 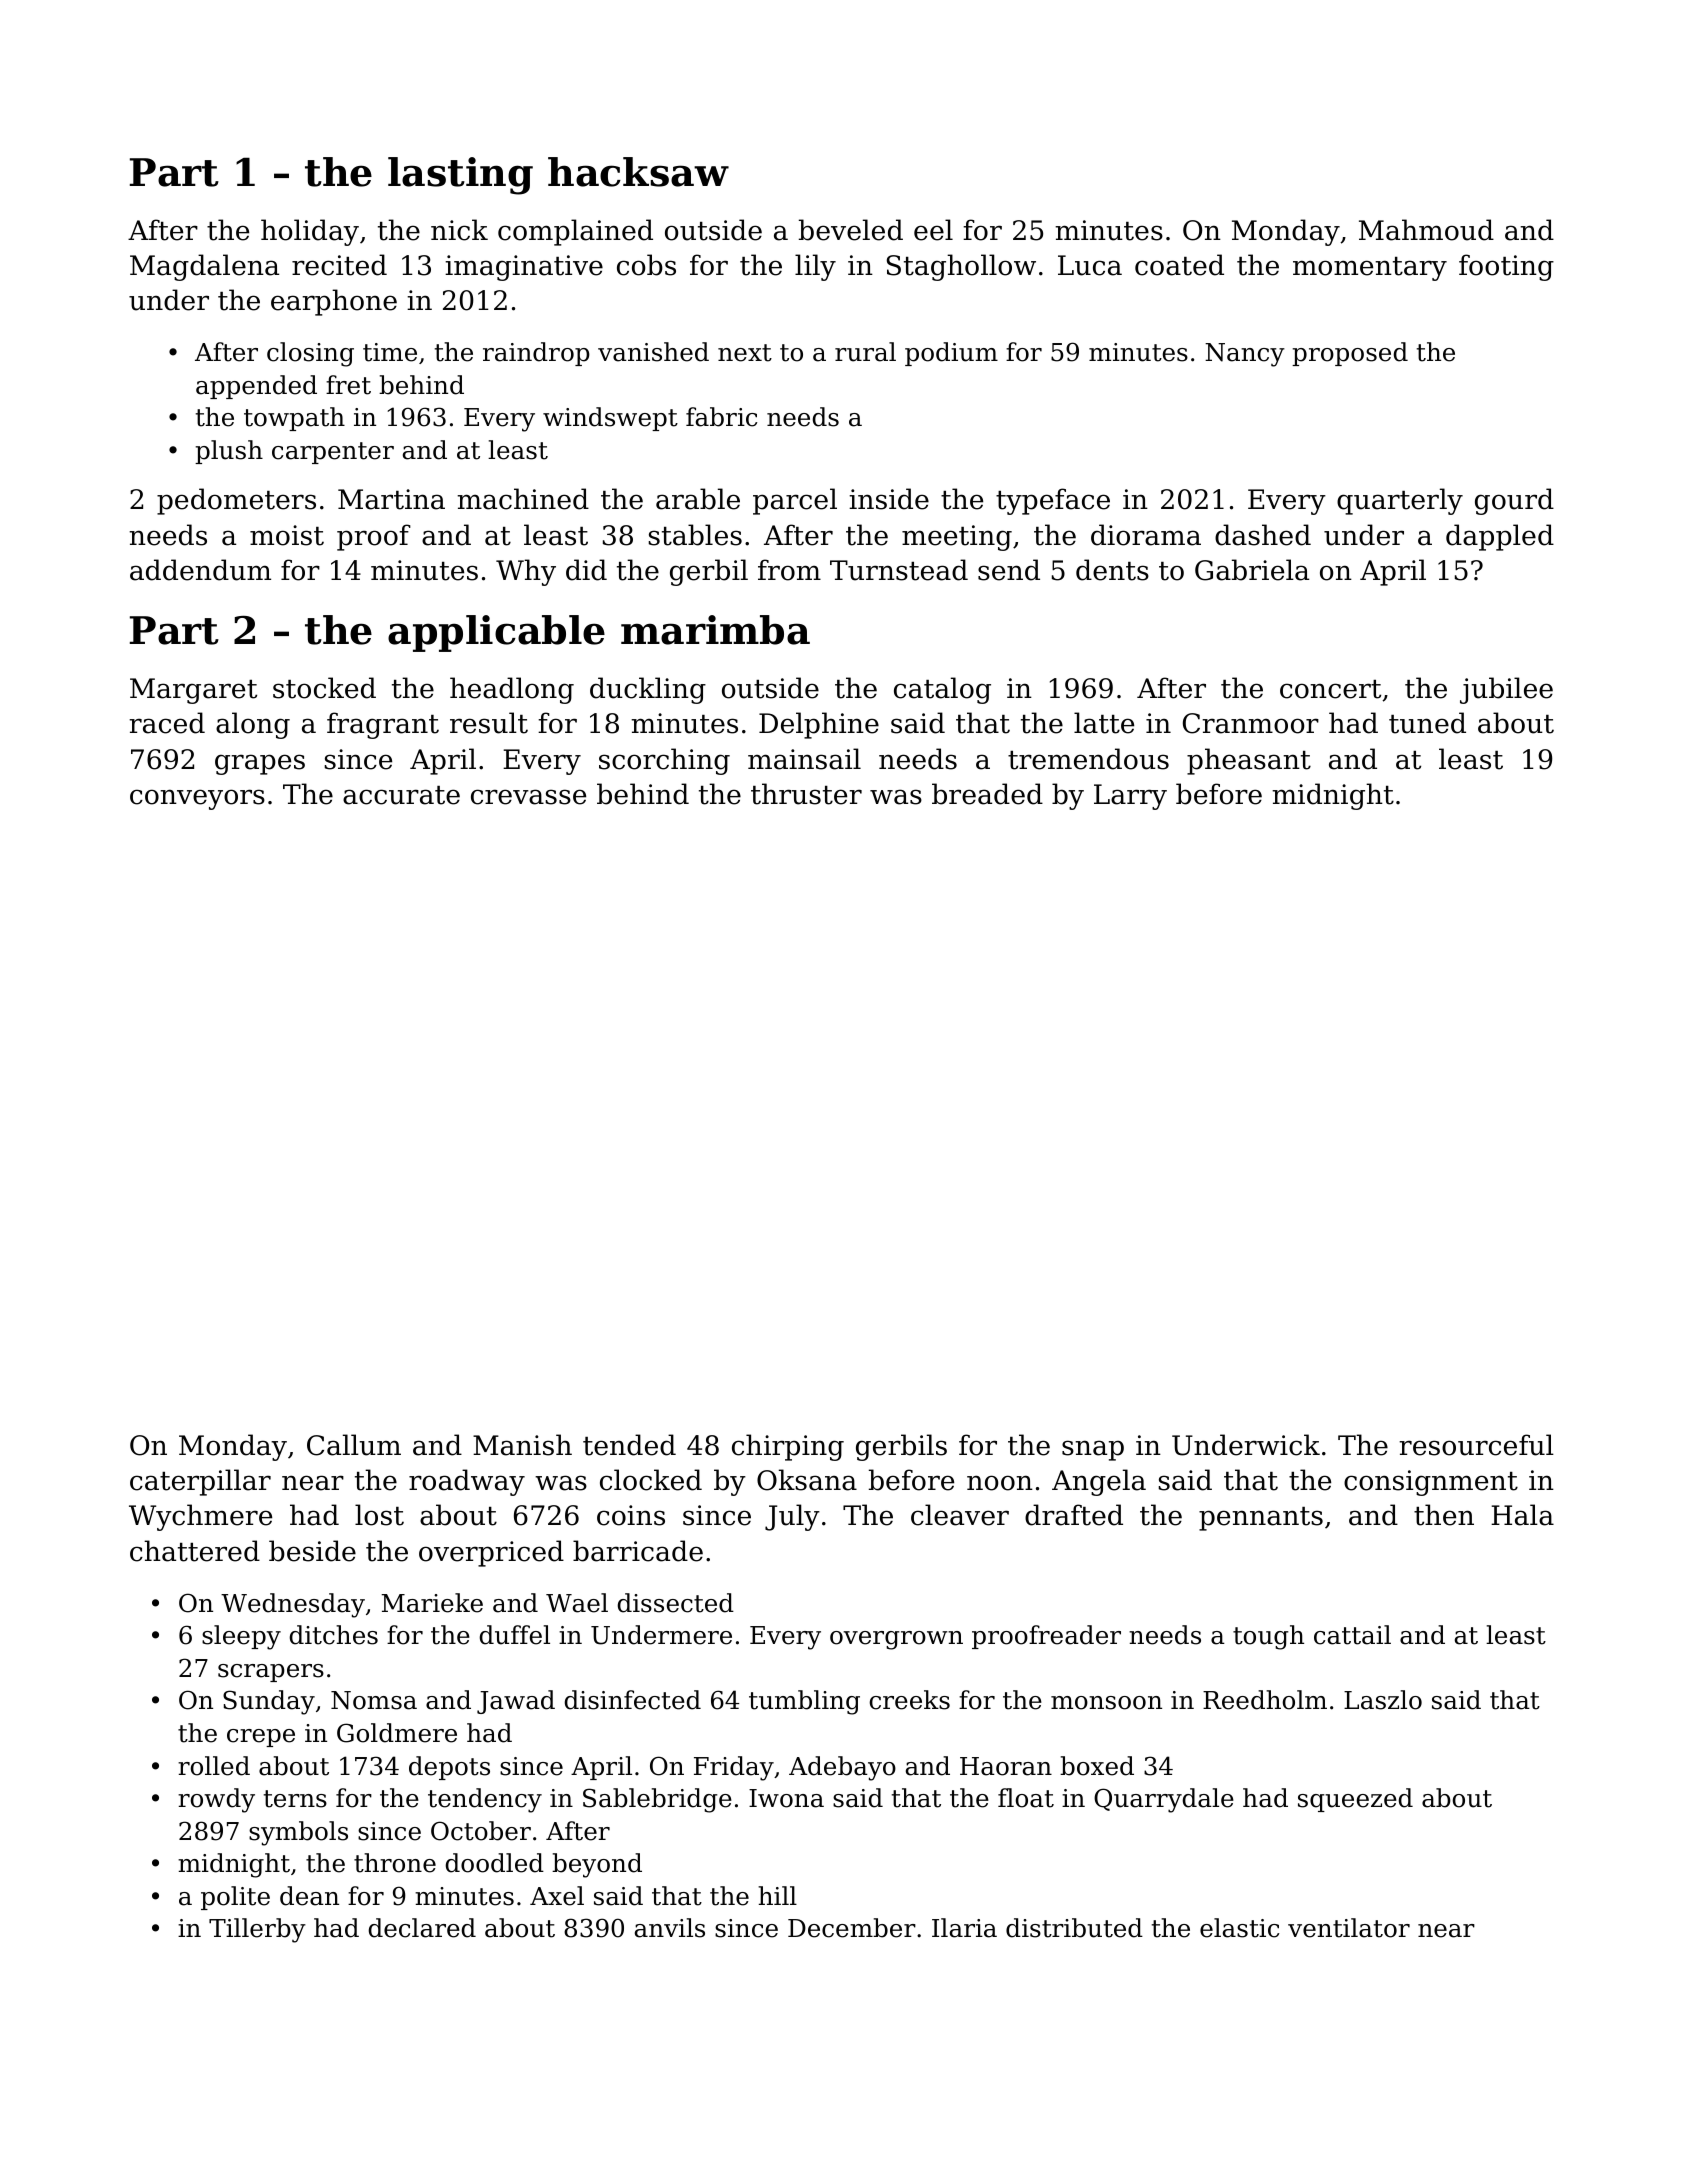 I want to click on tuned, so click(x=1427, y=723).
